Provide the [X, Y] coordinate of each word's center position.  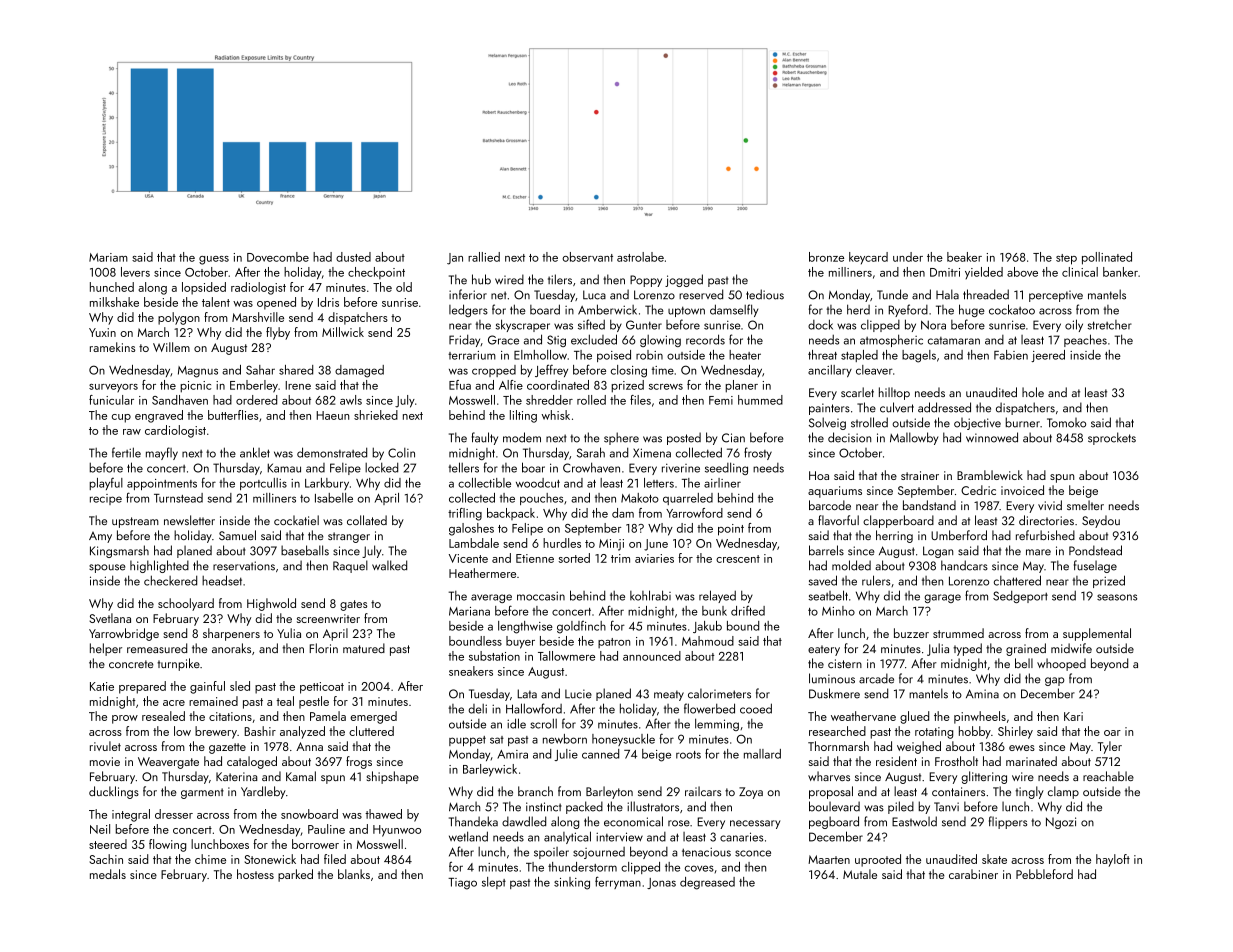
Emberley [254, 386]
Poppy [646, 281]
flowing [167, 845]
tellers [463, 467]
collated [367, 520]
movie [105, 761]
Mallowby [914, 438]
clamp [1063, 792]
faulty [485, 438]
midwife [1071, 648]
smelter [1085, 505]
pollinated [1107, 258]
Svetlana [110, 618]
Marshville [258, 317]
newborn [565, 739]
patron [614, 643]
